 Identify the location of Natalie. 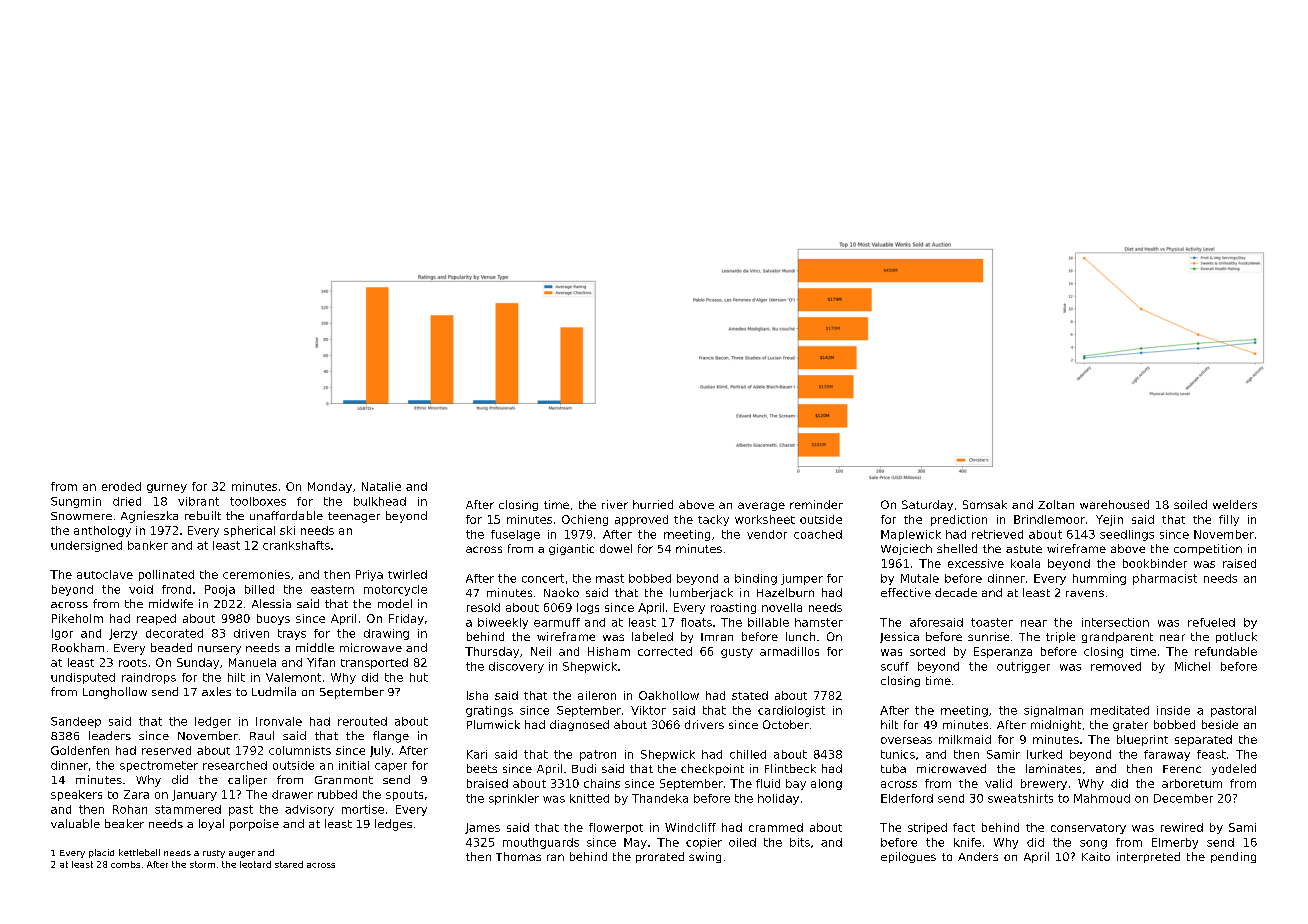
(381, 486).
